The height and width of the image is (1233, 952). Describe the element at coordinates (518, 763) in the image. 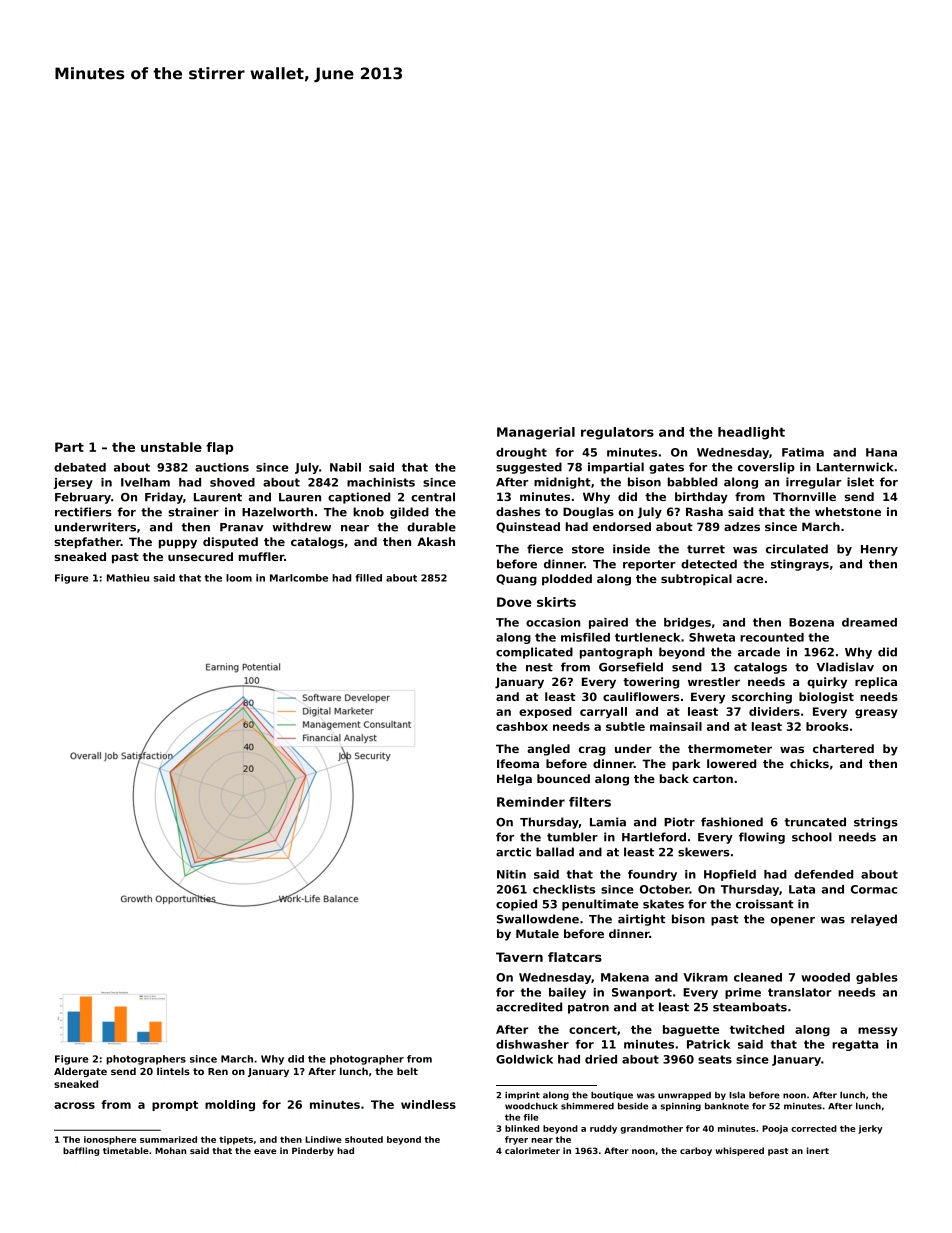

I see `Ifeoma` at that location.
